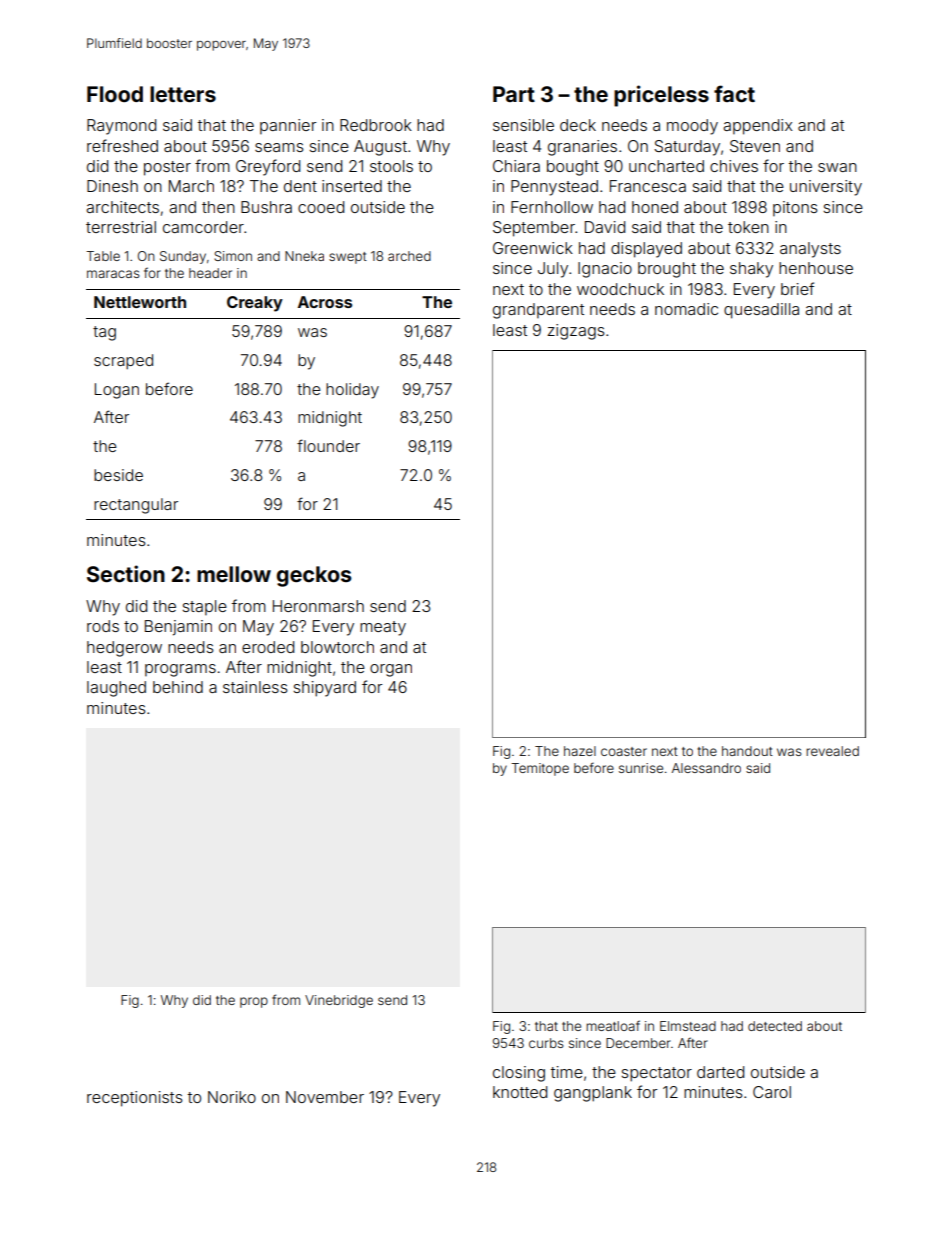 This image has height=1233, width=952. I want to click on pannier, so click(288, 126).
